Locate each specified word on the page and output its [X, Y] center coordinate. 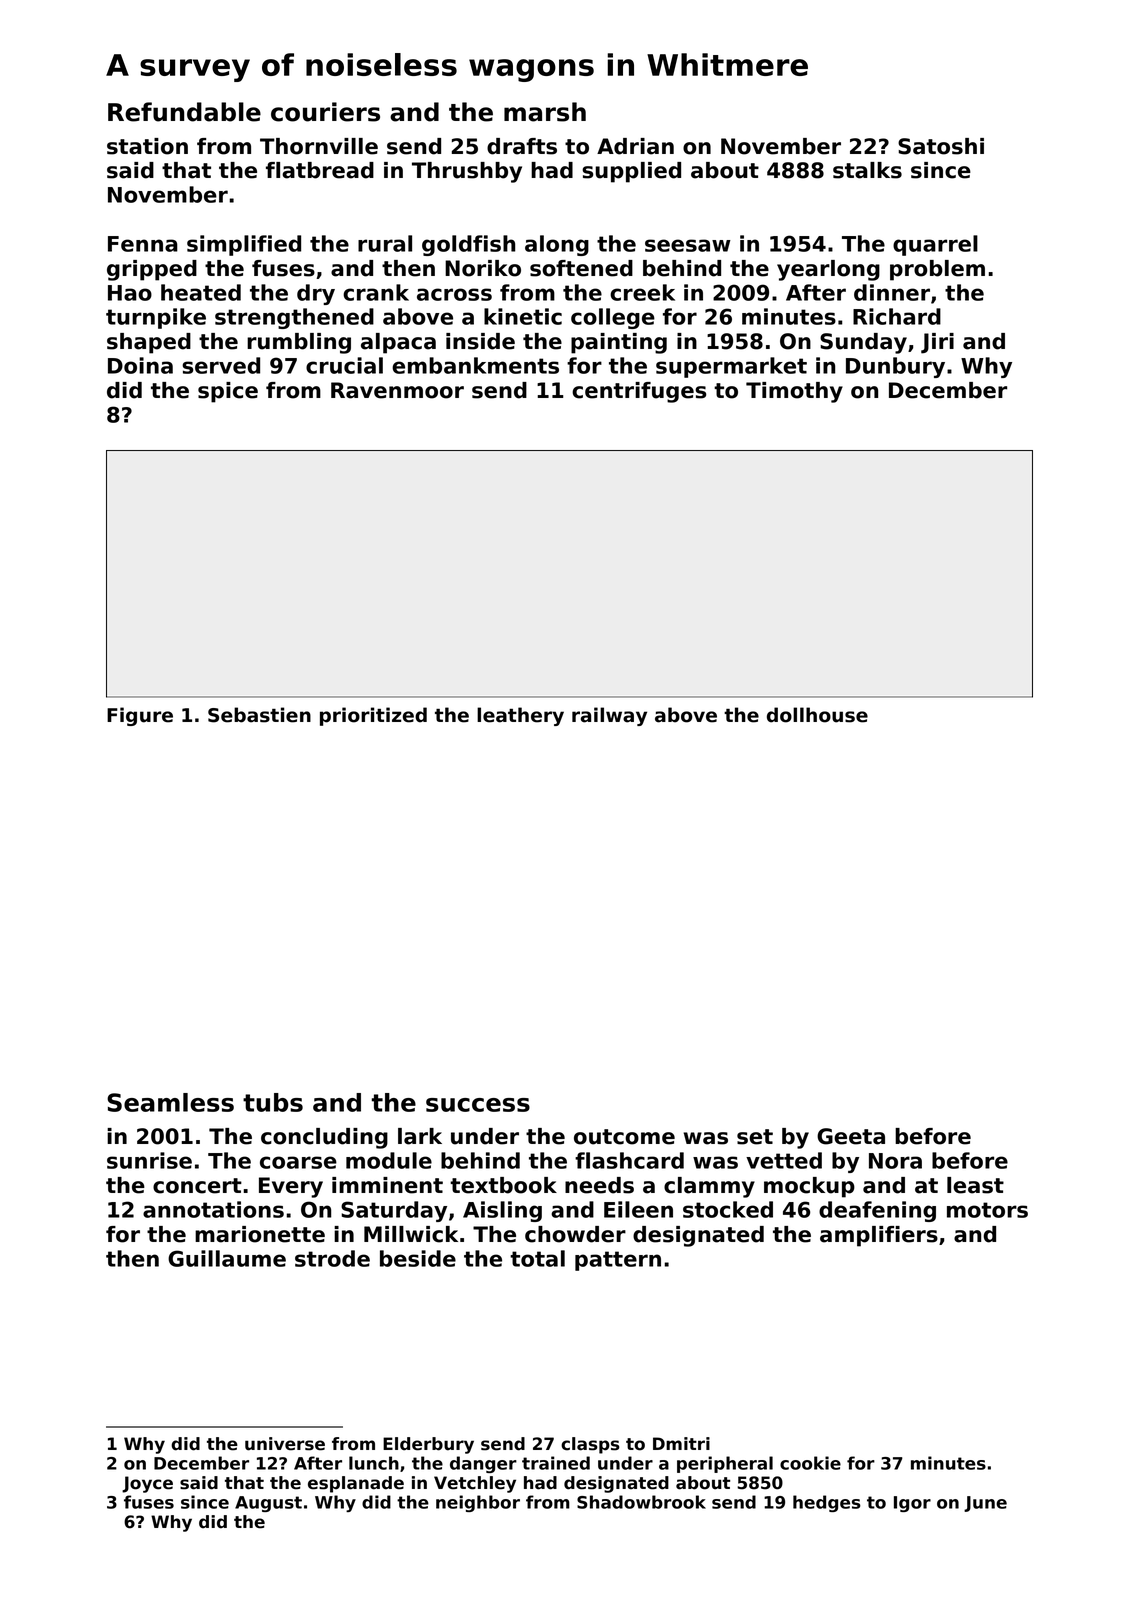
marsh [545, 112]
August [268, 1504]
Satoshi [941, 146]
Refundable [184, 112]
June [985, 1504]
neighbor [478, 1503]
